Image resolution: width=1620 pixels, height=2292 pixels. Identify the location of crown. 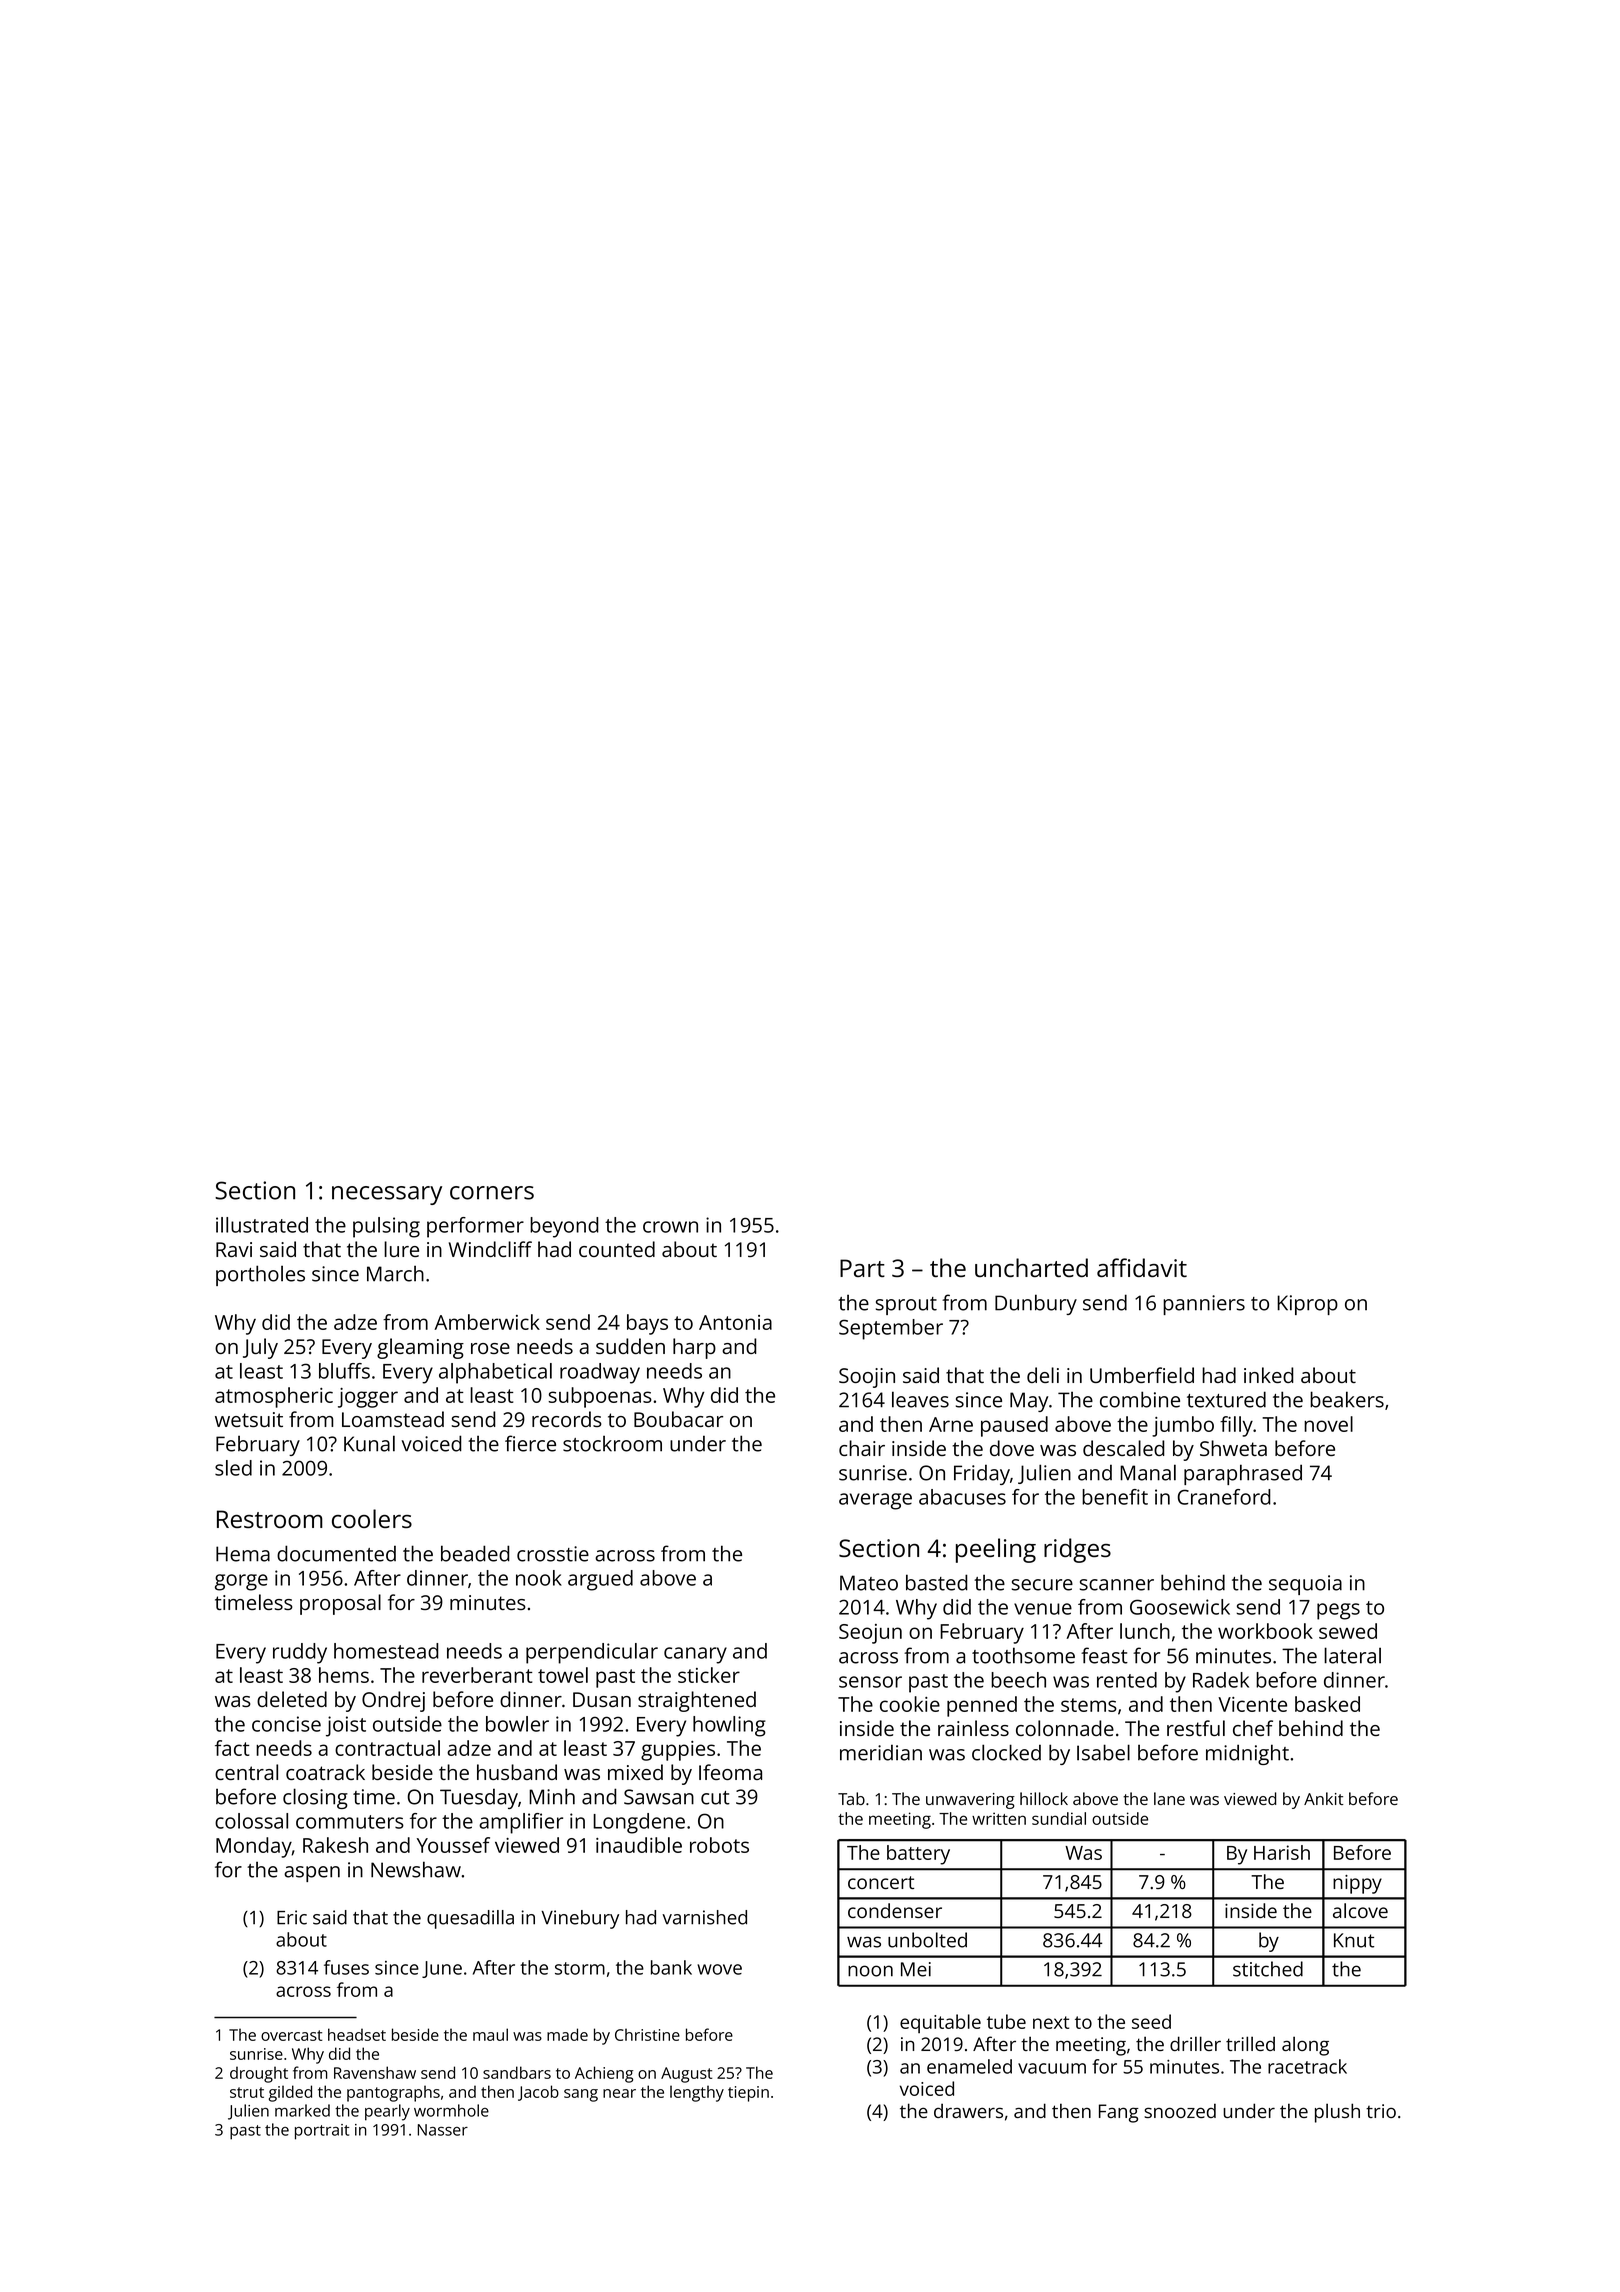
(670, 1227).
